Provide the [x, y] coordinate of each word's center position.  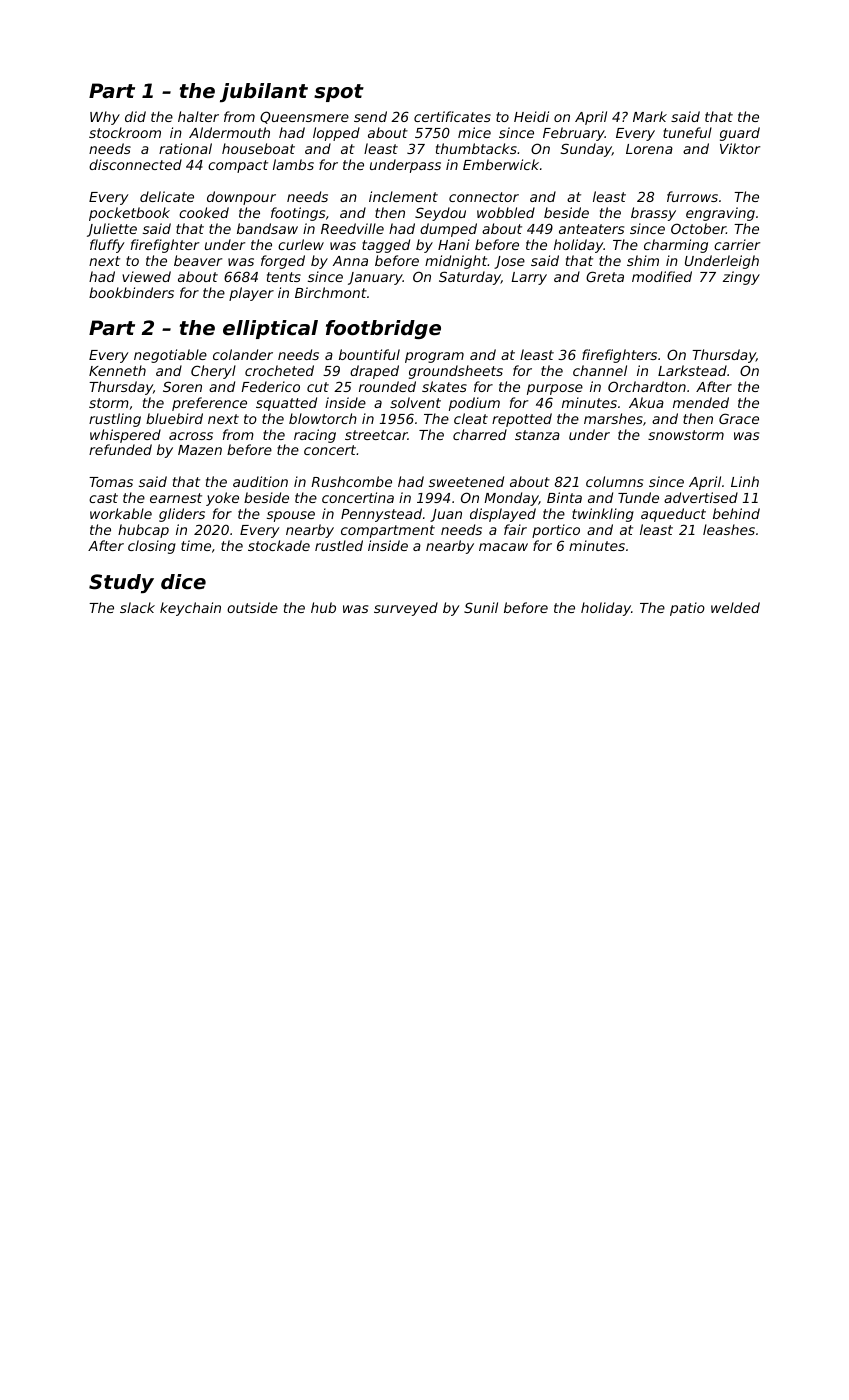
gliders [182, 515]
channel [600, 370]
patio [687, 609]
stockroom [125, 132]
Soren [182, 386]
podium [474, 404]
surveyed [406, 609]
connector [484, 197]
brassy [653, 214]
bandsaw [267, 228]
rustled [339, 545]
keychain [190, 609]
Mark [650, 116]
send [370, 116]
